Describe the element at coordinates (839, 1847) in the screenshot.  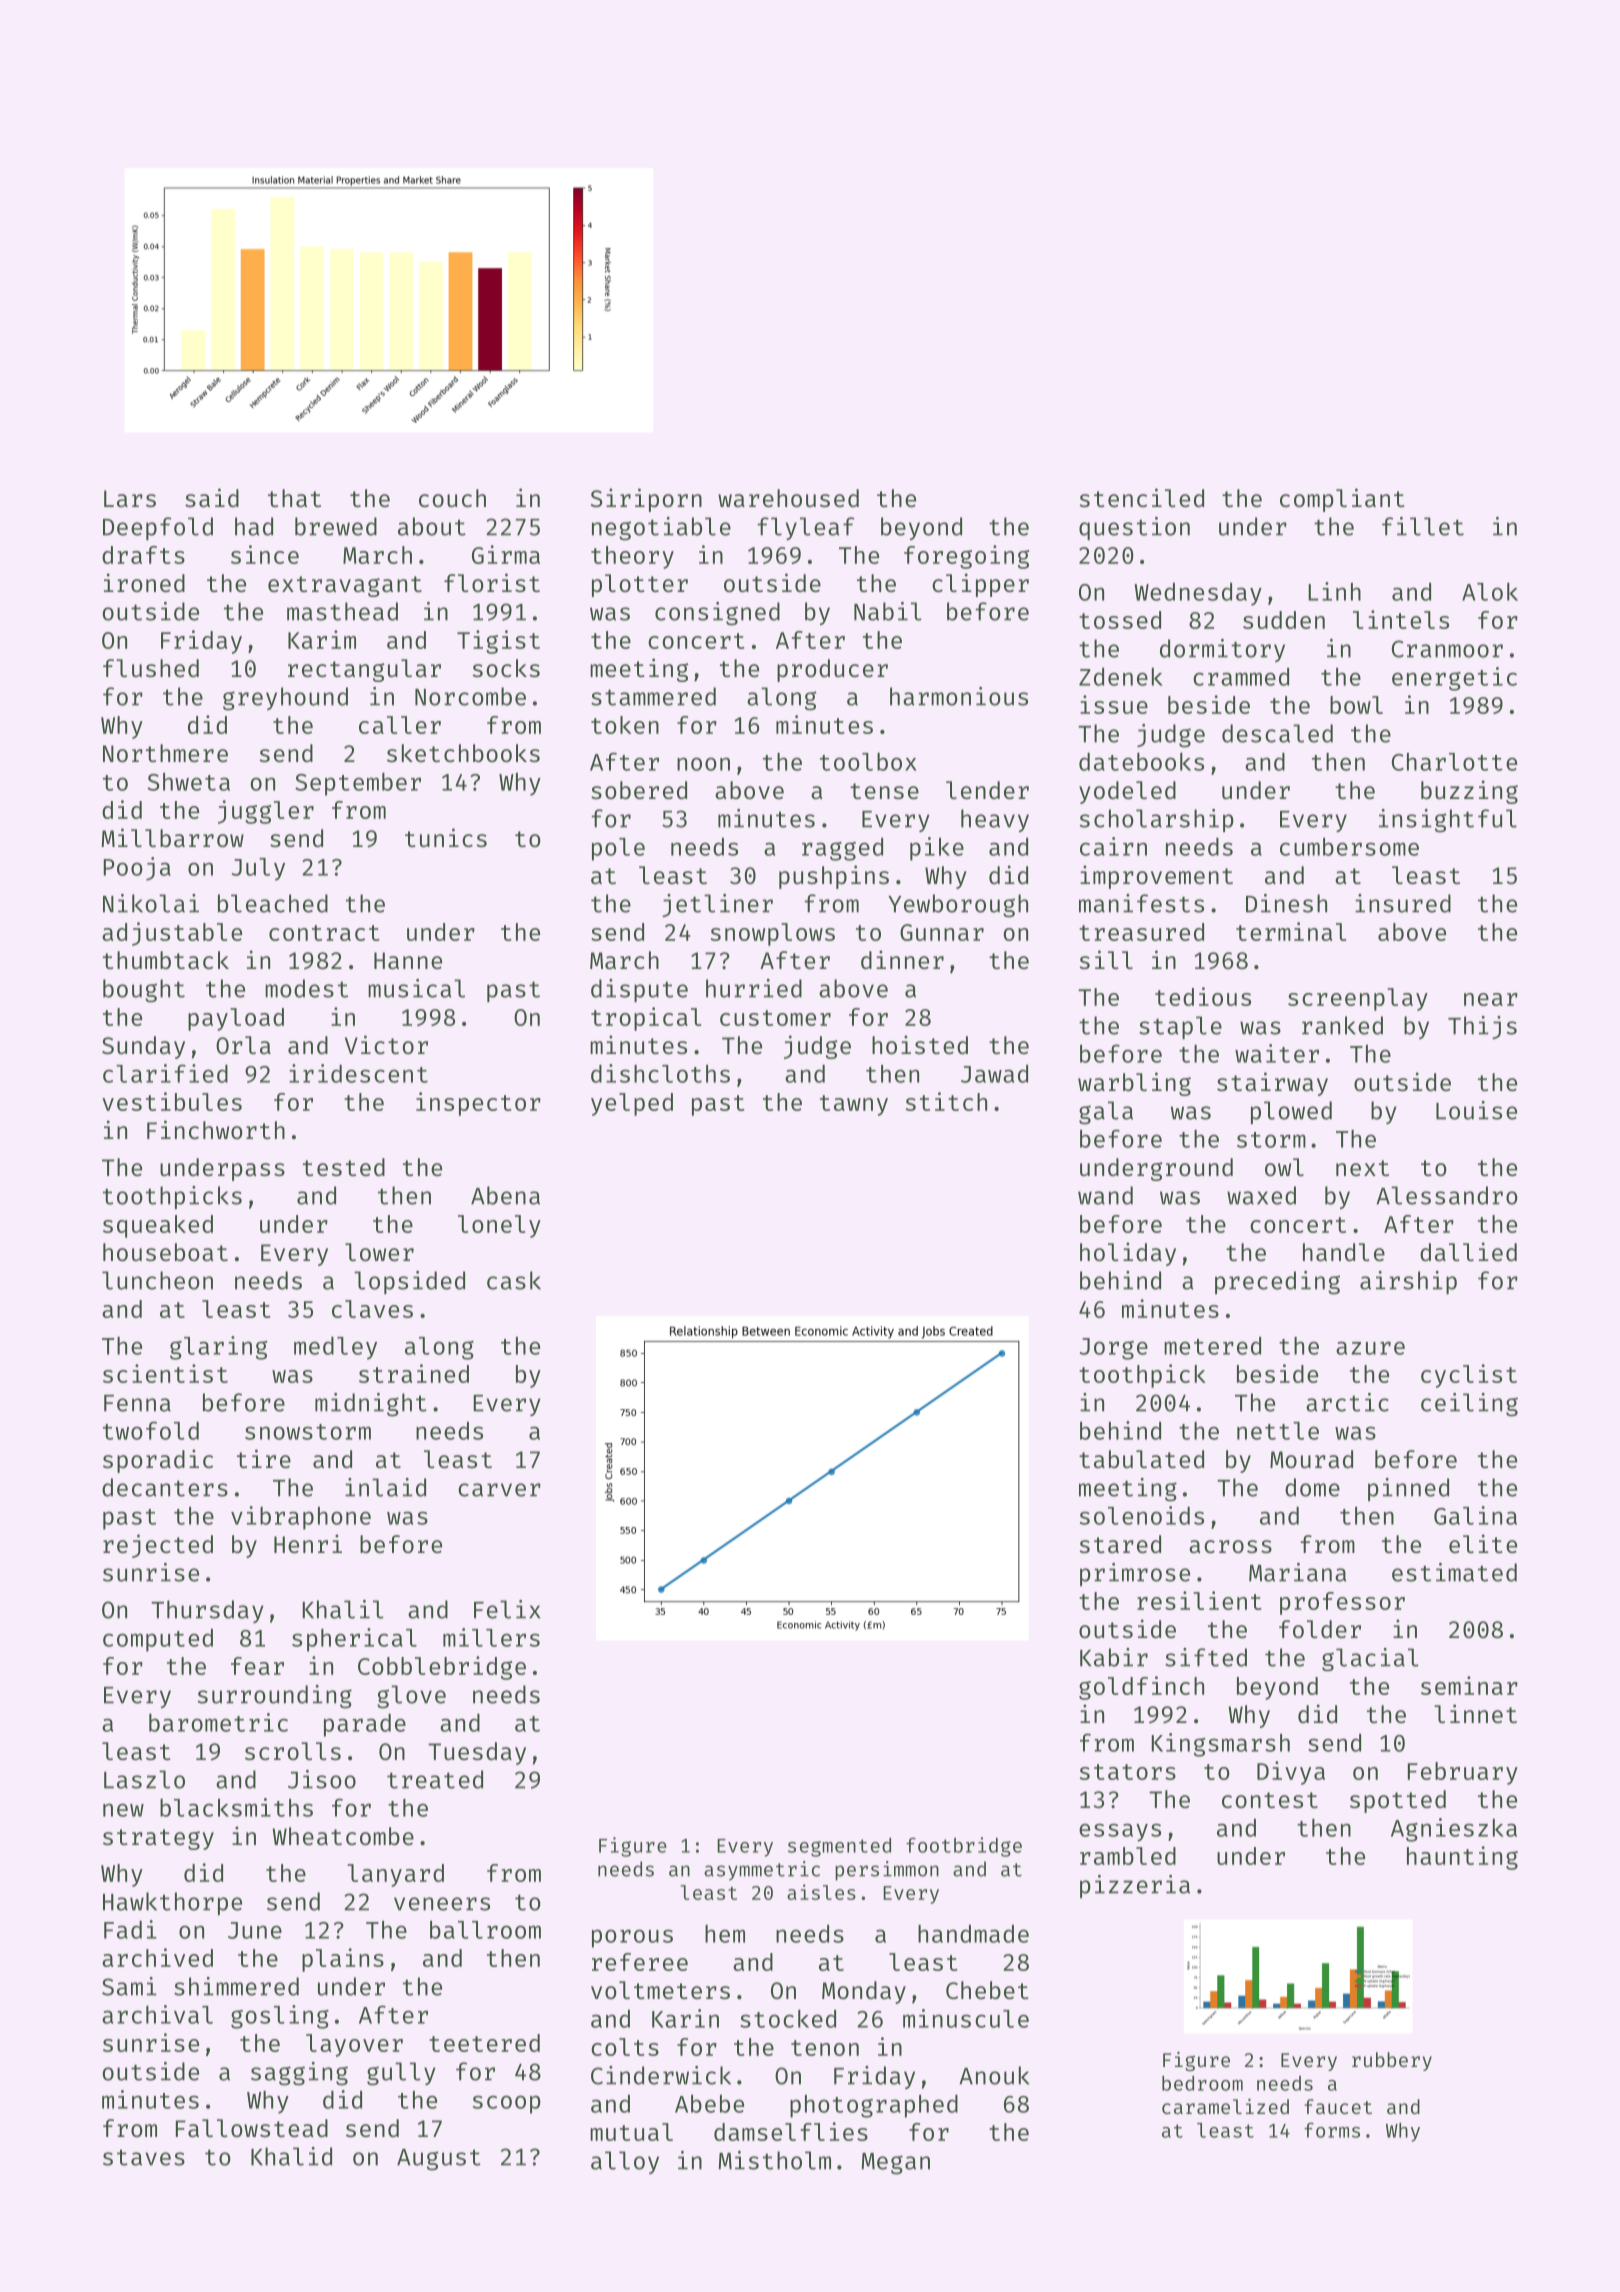
I see `segmented` at that location.
